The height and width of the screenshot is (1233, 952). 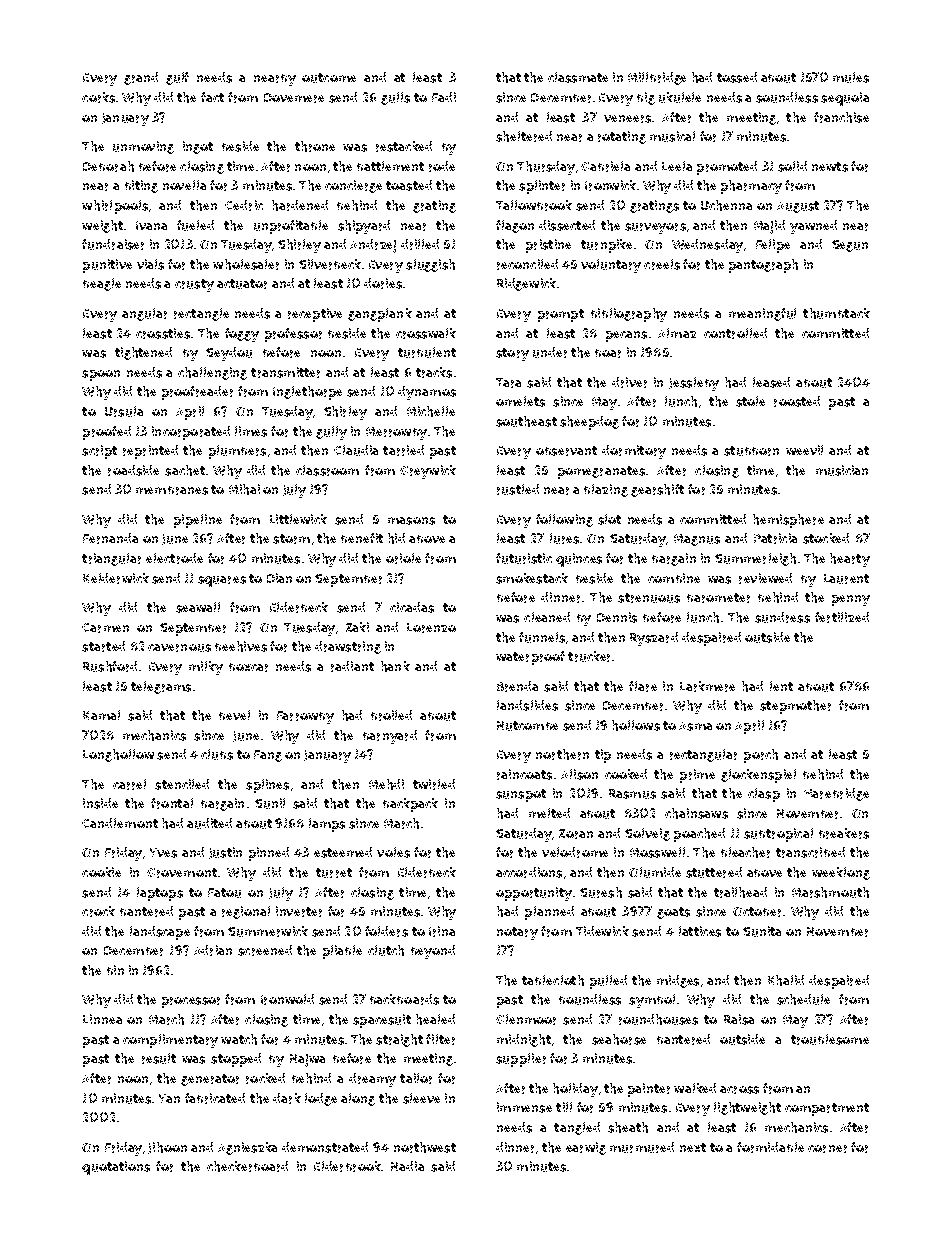 I want to click on gulls, so click(x=395, y=98).
